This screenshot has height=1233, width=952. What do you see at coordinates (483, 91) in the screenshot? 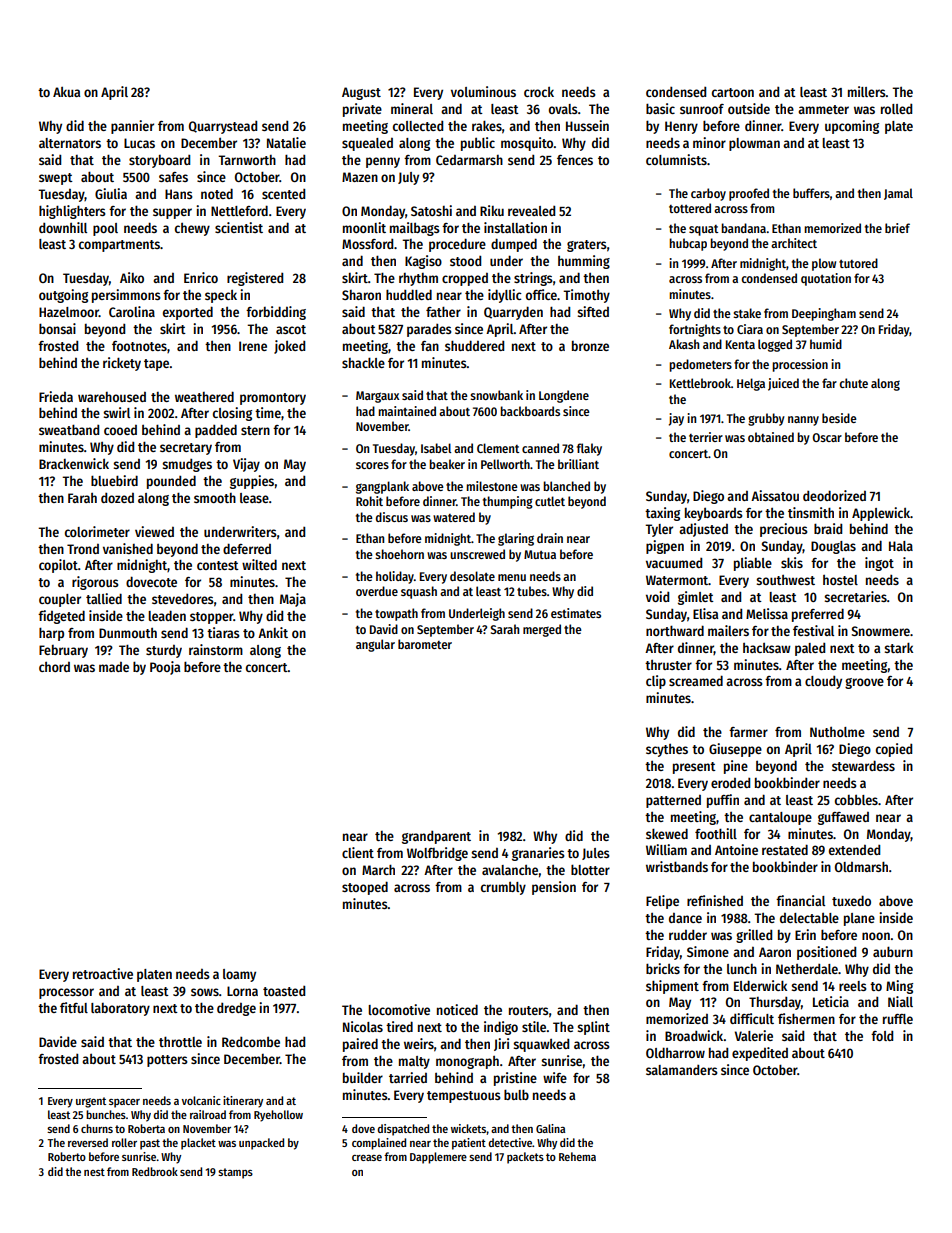
I see `voluminous` at bounding box center [483, 91].
